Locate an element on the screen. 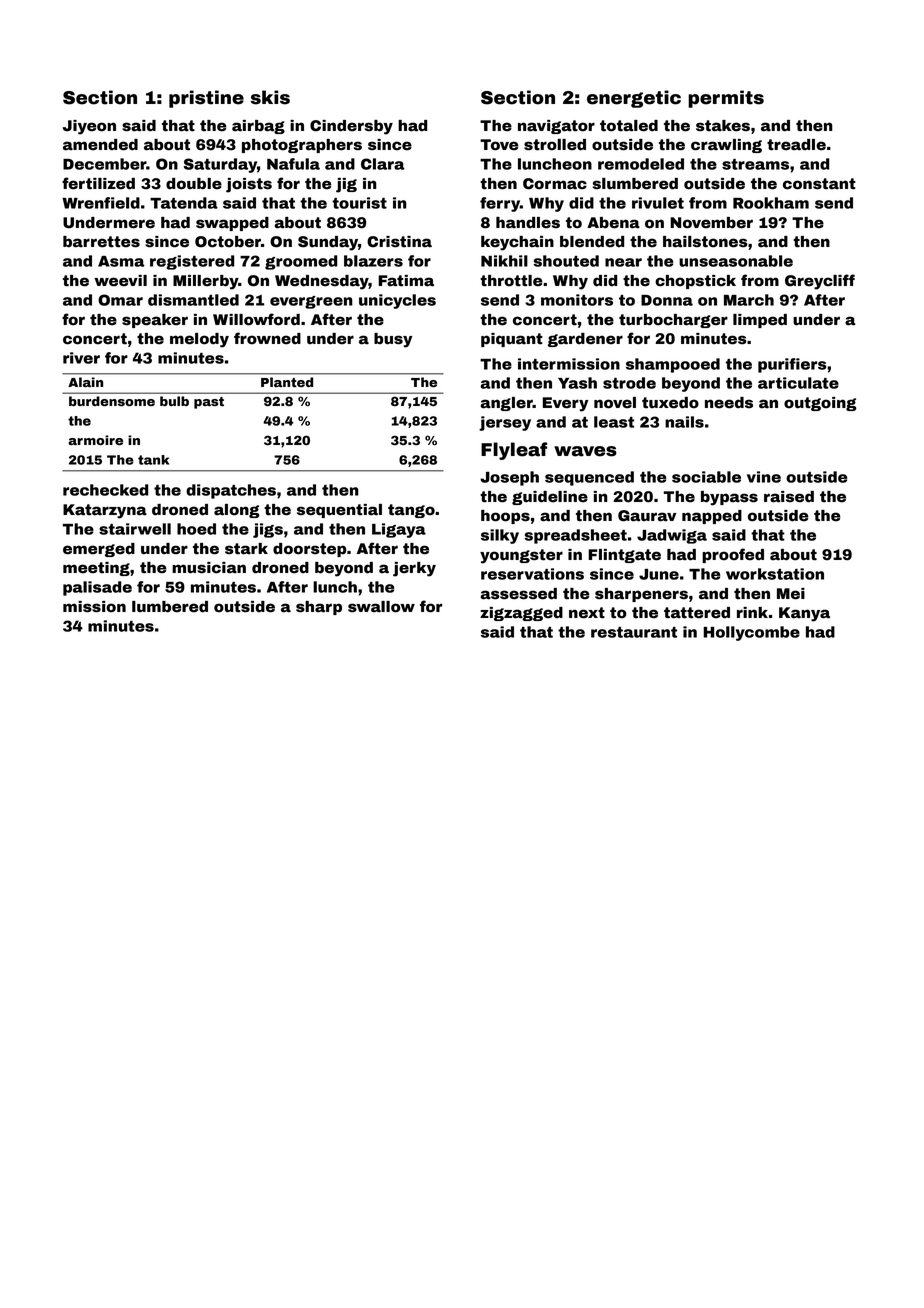 This screenshot has height=1308, width=924. amended is located at coordinates (100, 145).
